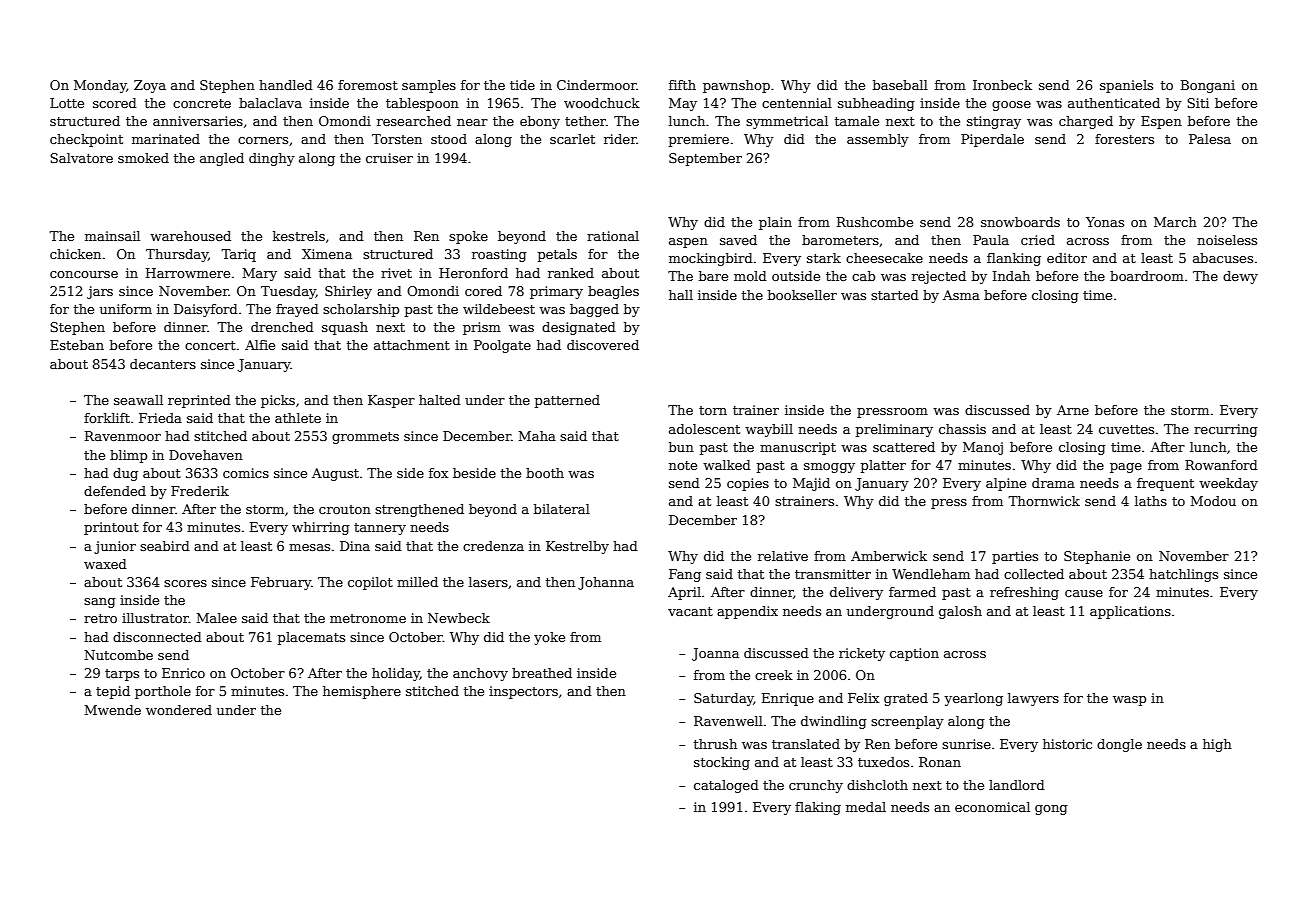 This image has width=1308, height=924. Describe the element at coordinates (179, 710) in the image. I see `wondered` at that location.
